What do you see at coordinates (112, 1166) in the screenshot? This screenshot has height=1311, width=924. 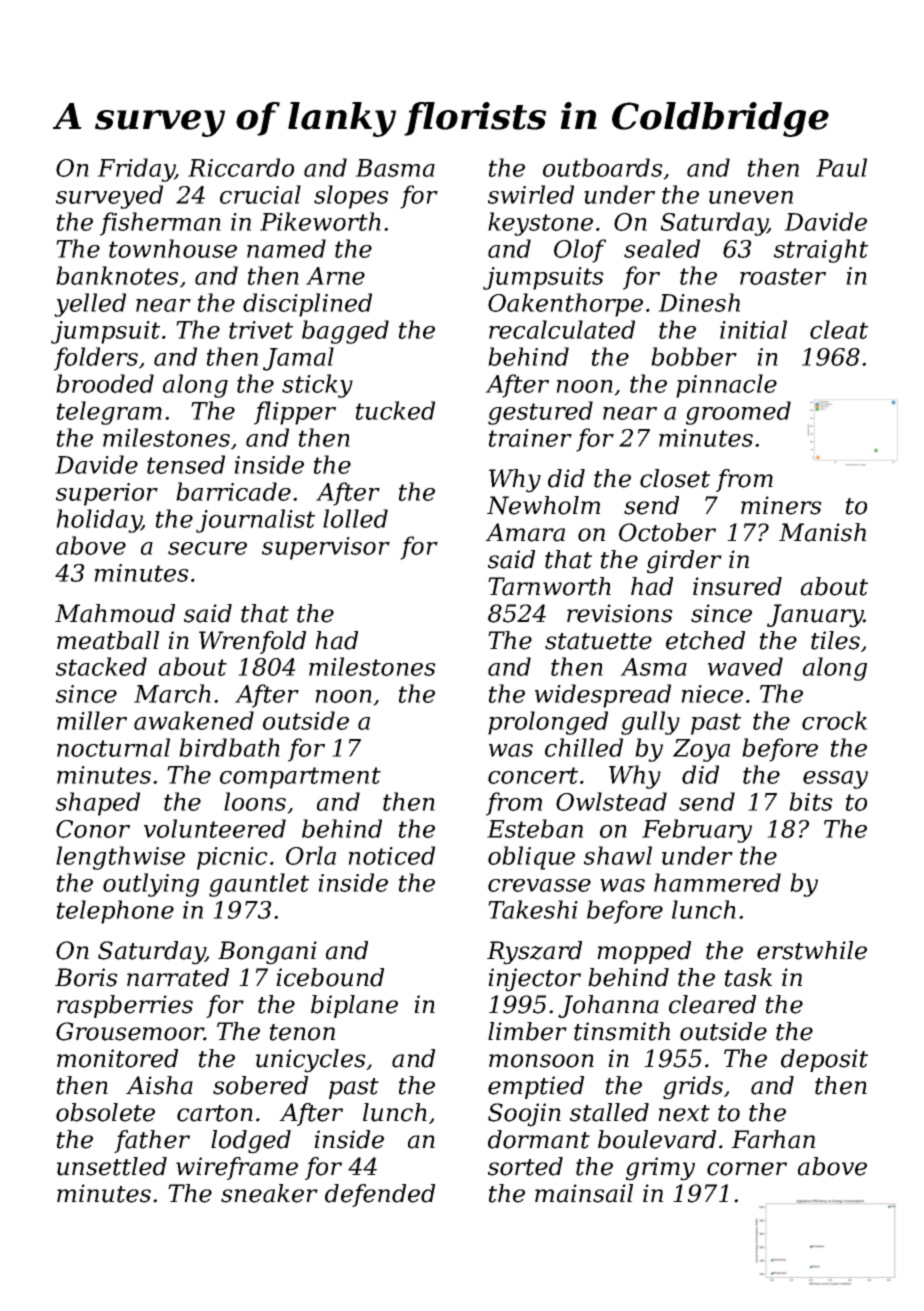 I see `unsettled` at bounding box center [112, 1166].
